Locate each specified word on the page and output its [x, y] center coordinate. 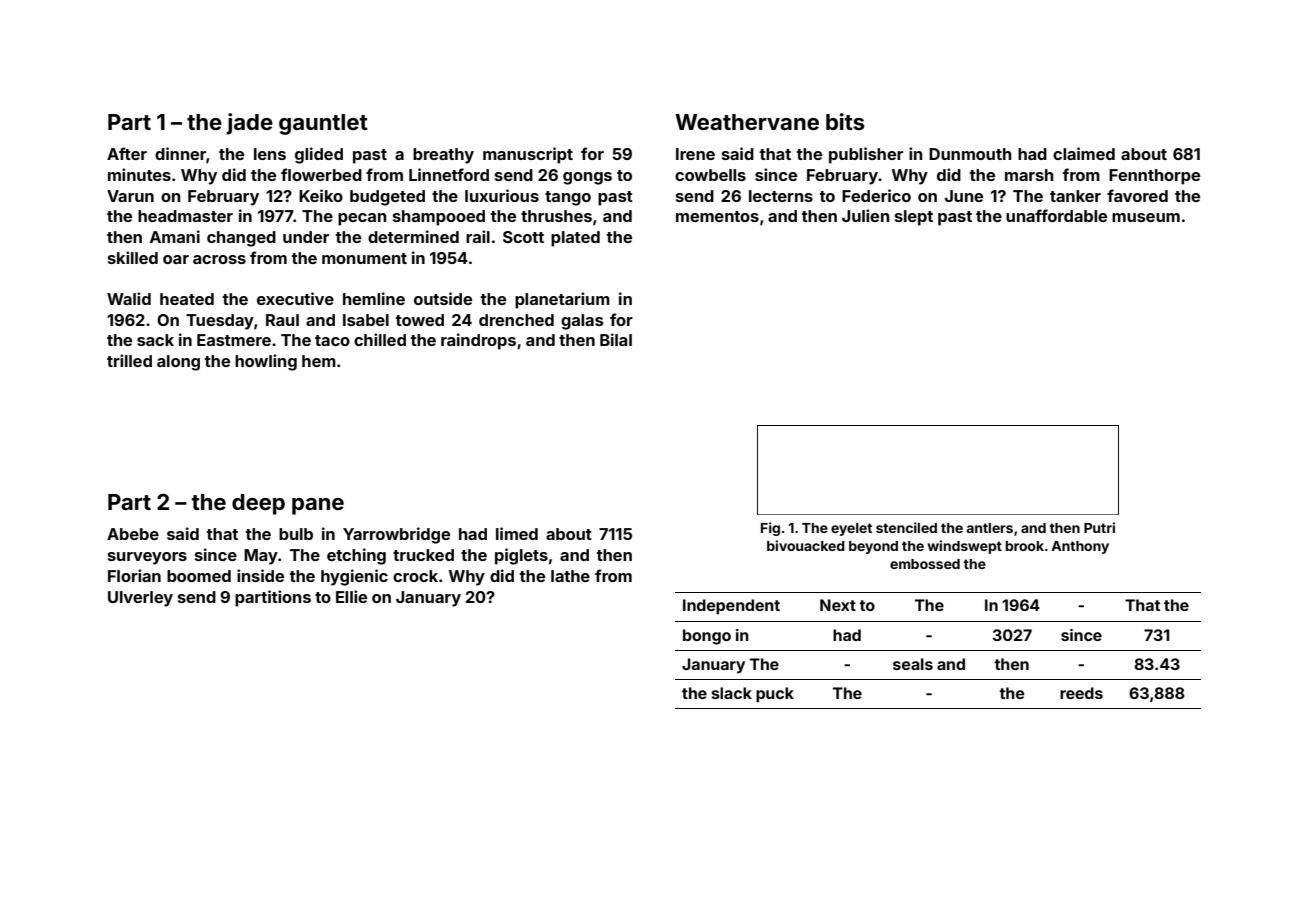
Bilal [616, 339]
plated [575, 239]
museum [1146, 217]
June [964, 196]
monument [364, 258]
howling [266, 362]
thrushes [556, 216]
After [127, 153]
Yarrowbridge [396, 535]
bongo [707, 637]
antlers [989, 528]
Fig [770, 529]
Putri [1099, 527]
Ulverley [140, 599]
